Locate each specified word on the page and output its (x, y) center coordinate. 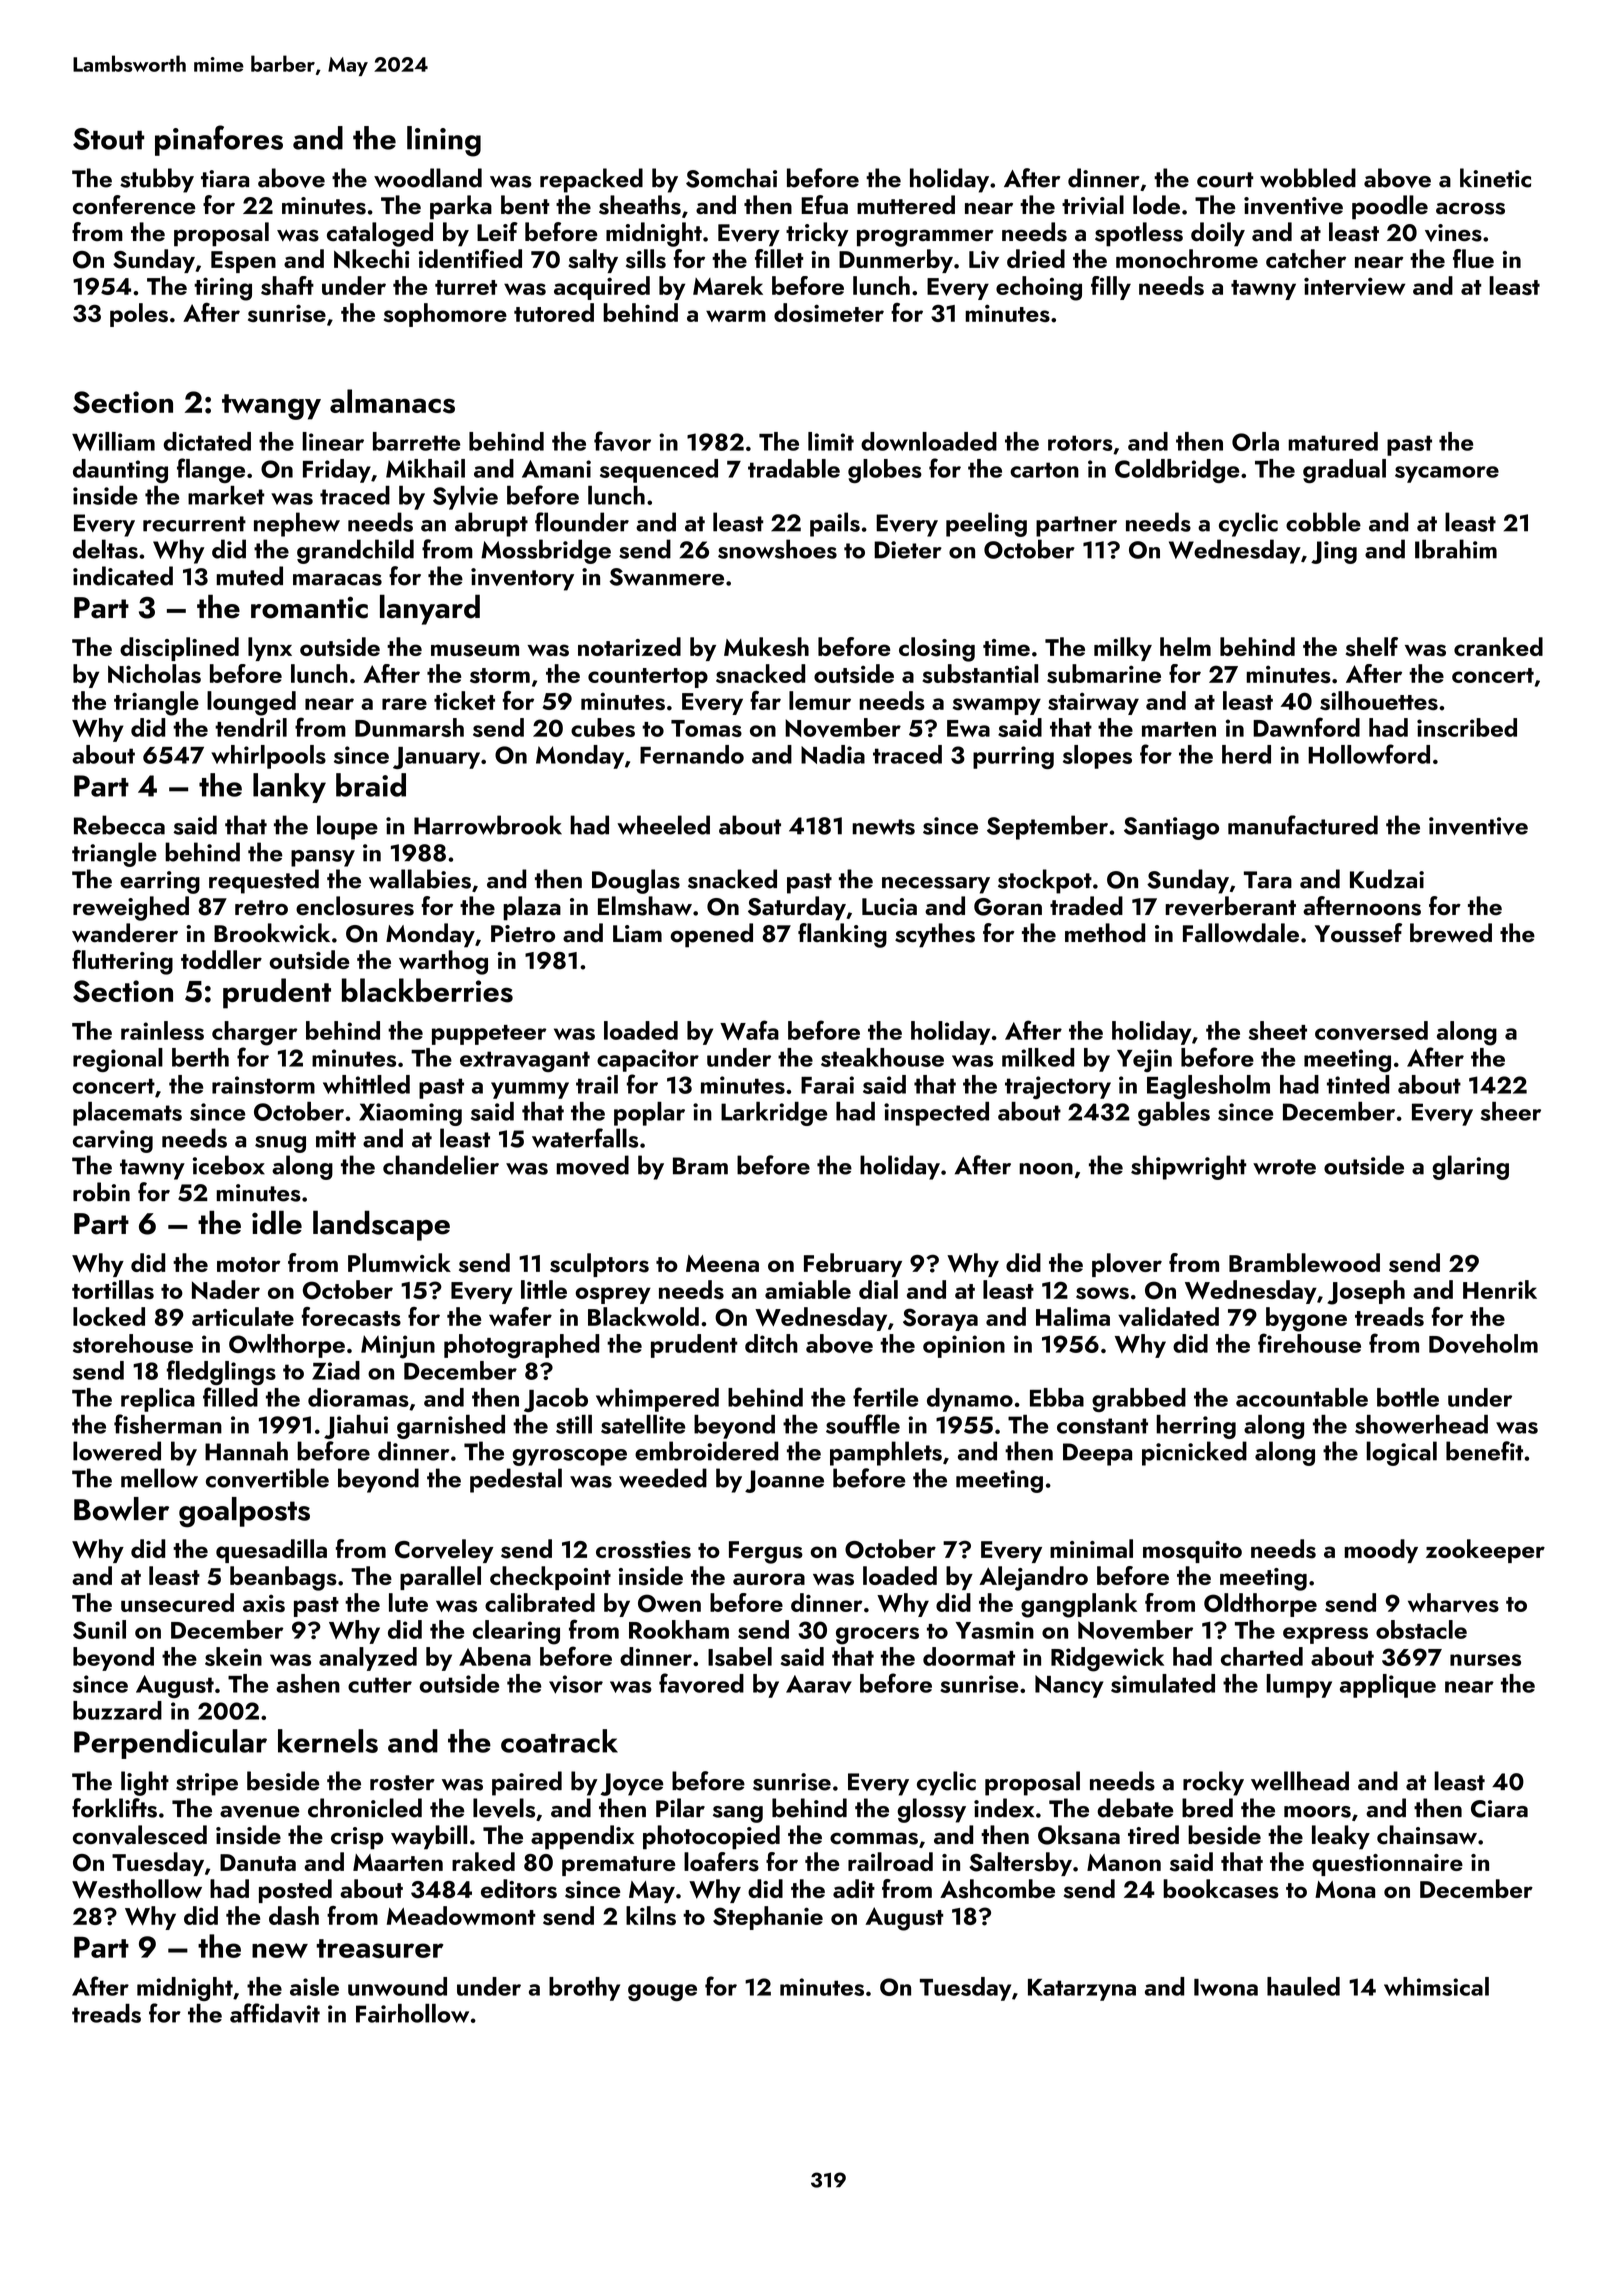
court (1225, 180)
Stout (108, 139)
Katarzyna (1082, 1990)
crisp (357, 1838)
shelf (1372, 647)
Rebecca (119, 825)
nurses (1485, 1660)
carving (113, 1141)
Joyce (632, 1784)
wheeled (663, 825)
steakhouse (882, 1057)
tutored (554, 312)
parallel (440, 1578)
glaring (1470, 1167)
